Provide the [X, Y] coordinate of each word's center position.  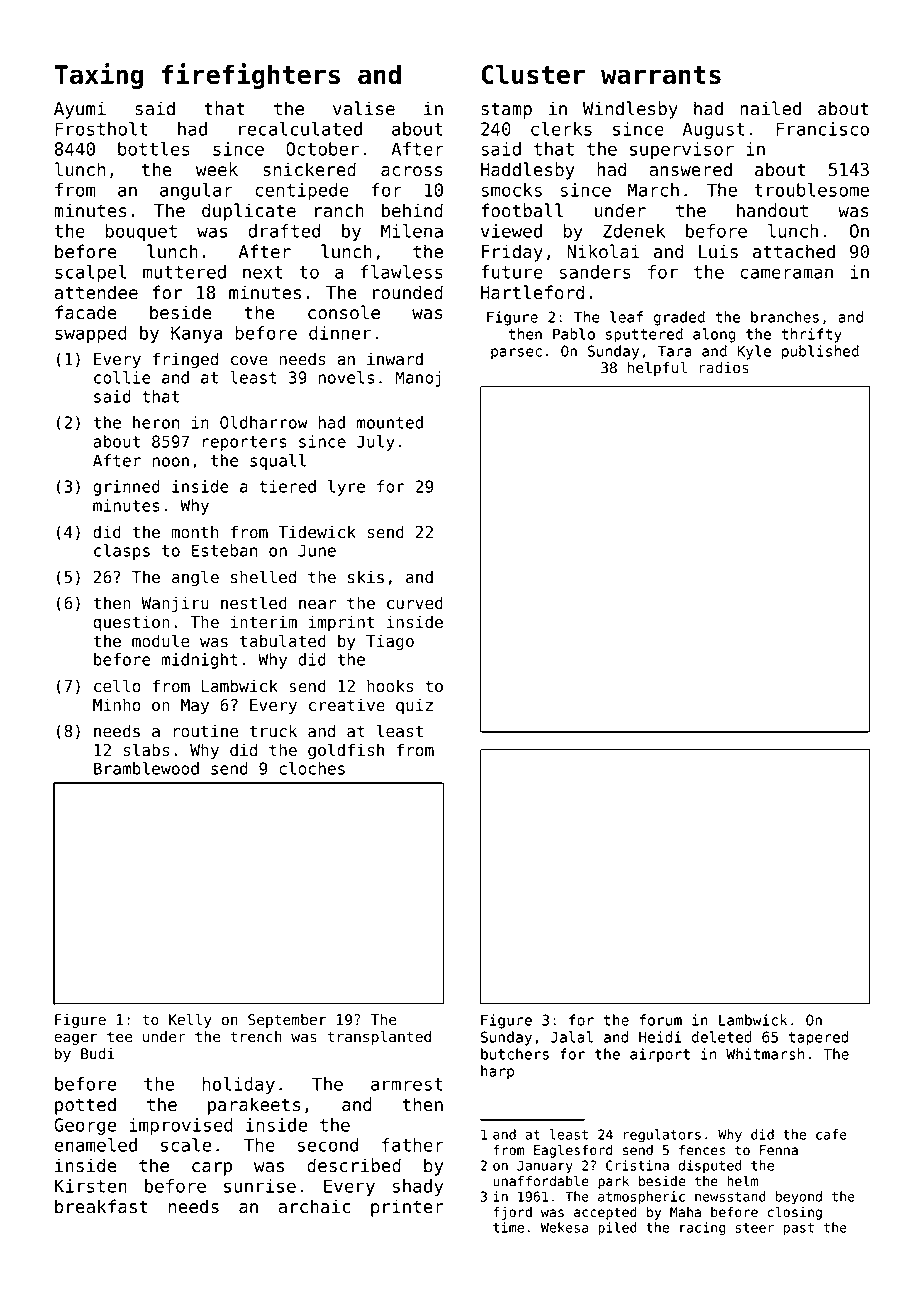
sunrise [260, 1186]
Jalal [572, 1037]
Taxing [99, 76]
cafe [831, 1134]
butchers [515, 1054]
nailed [770, 108]
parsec [516, 354]
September [287, 1021]
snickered [309, 169]
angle [195, 578]
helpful [657, 368]
